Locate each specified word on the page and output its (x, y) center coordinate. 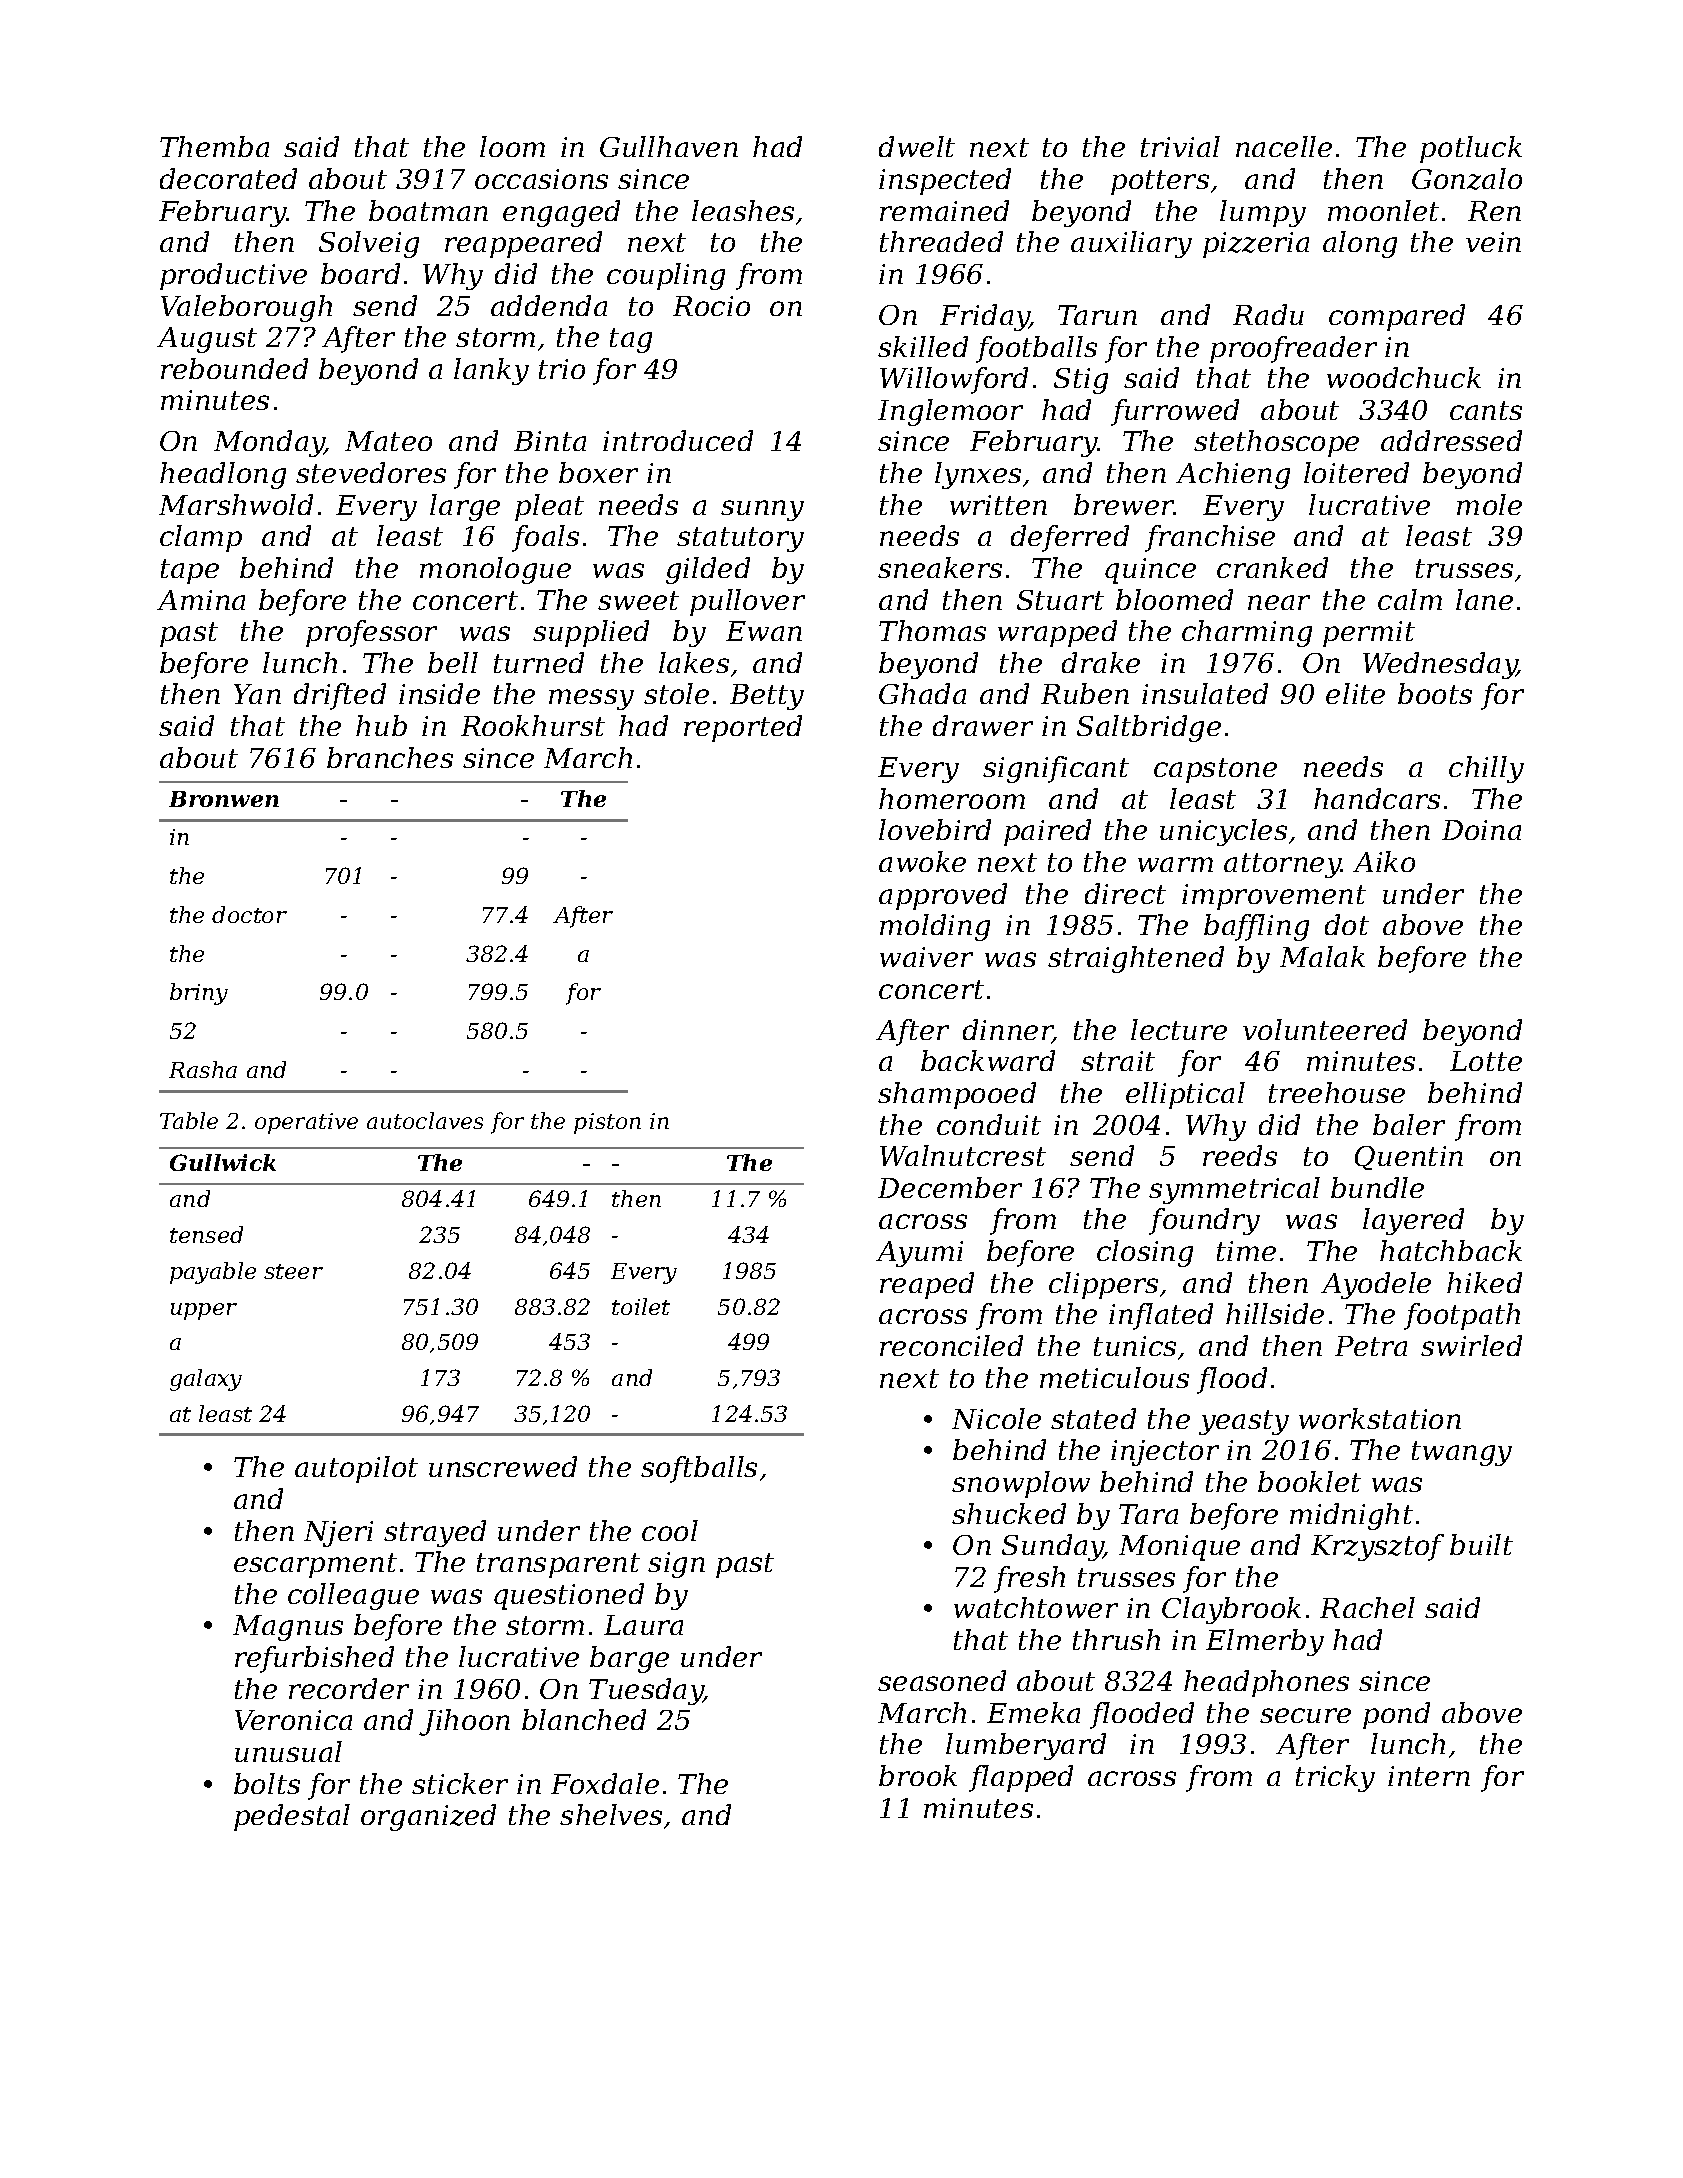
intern (1429, 1776)
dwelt (917, 146)
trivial (1180, 146)
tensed (206, 1234)
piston (607, 1123)
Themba (214, 146)
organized (428, 1817)
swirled (1471, 1345)
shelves (611, 1814)
